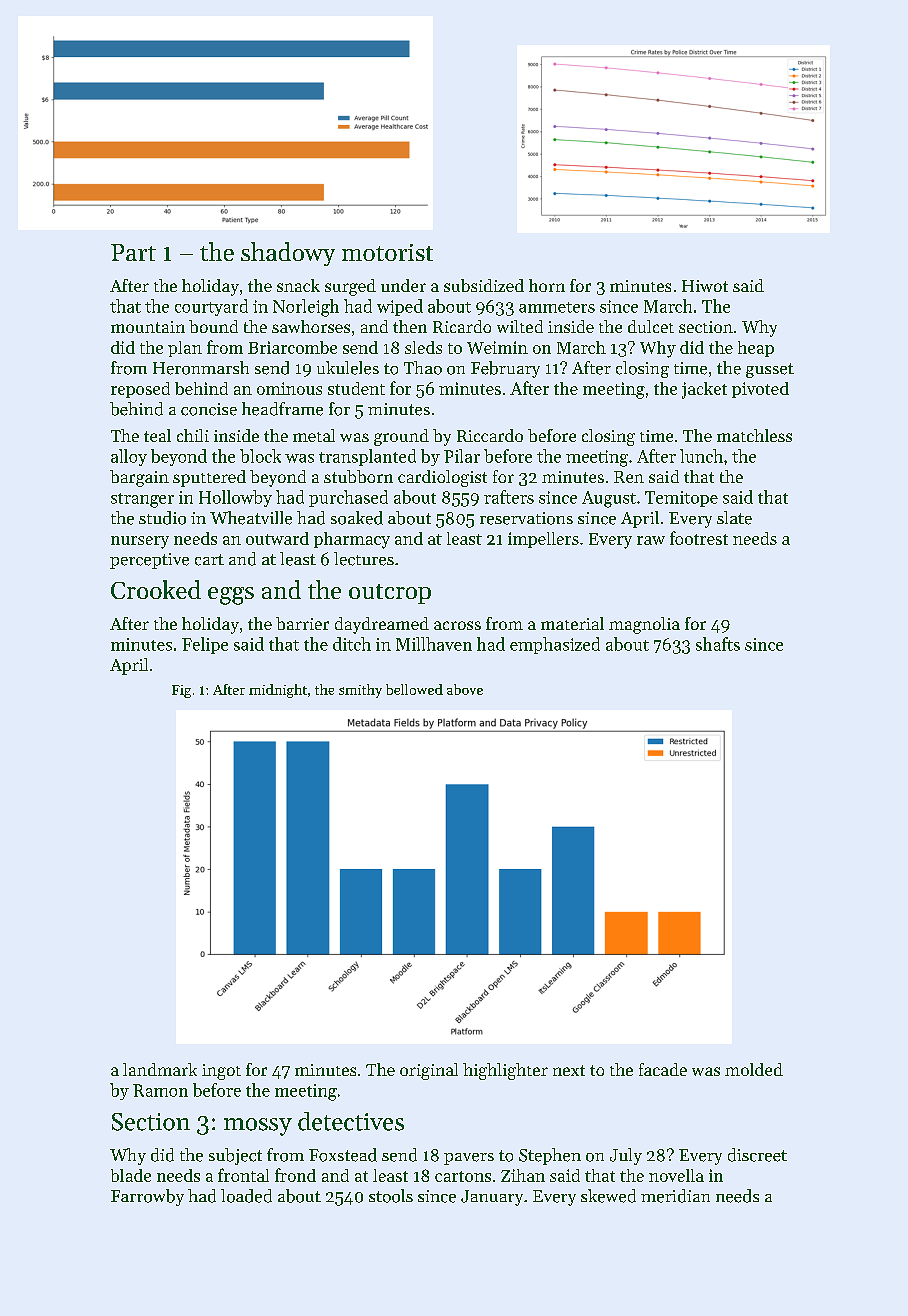  What do you see at coordinates (484, 285) in the document?
I see `subsidized` at bounding box center [484, 285].
